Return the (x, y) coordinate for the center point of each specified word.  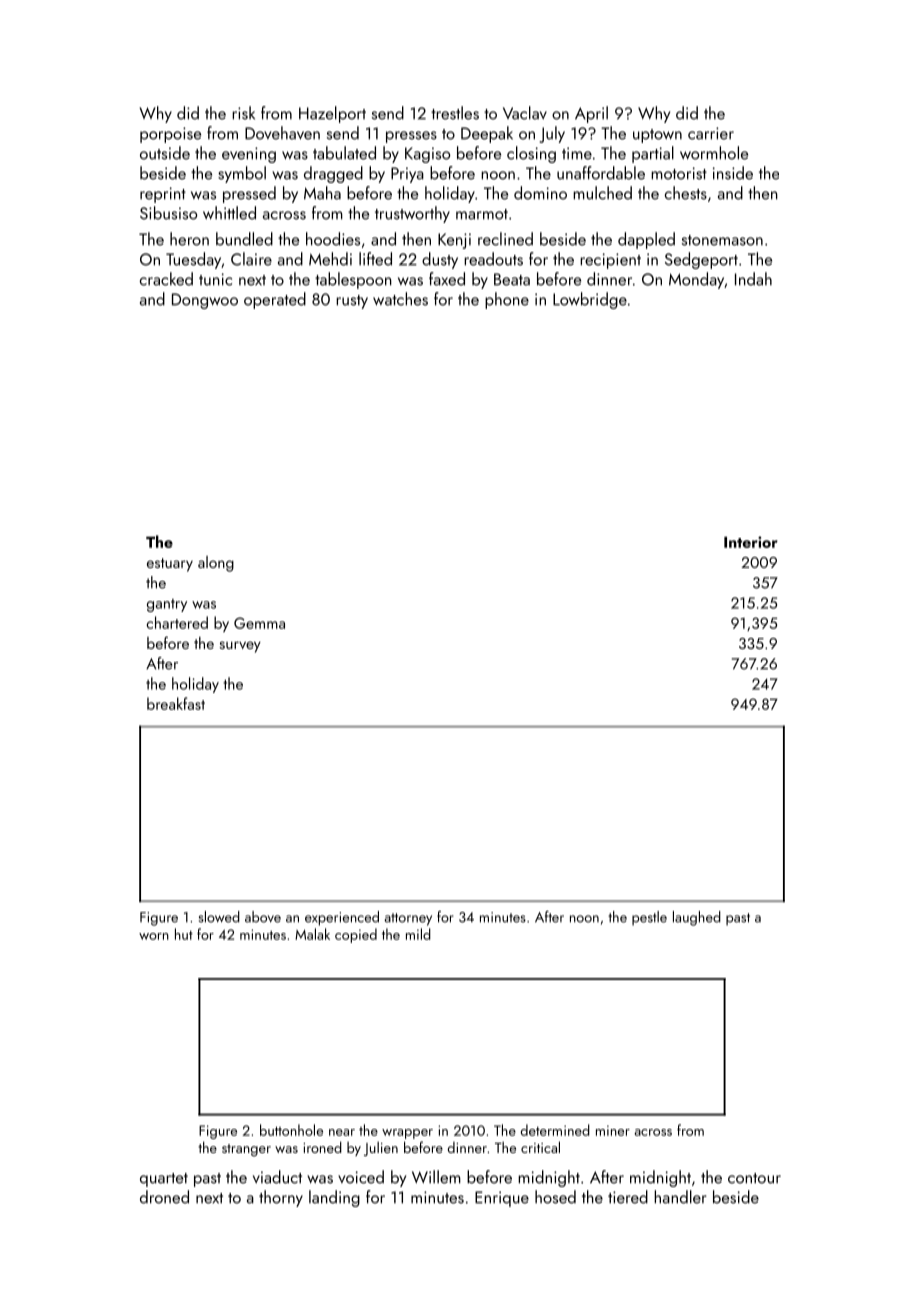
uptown (657, 136)
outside (165, 153)
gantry (167, 605)
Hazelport (332, 114)
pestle (649, 918)
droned (164, 1197)
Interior (751, 542)
